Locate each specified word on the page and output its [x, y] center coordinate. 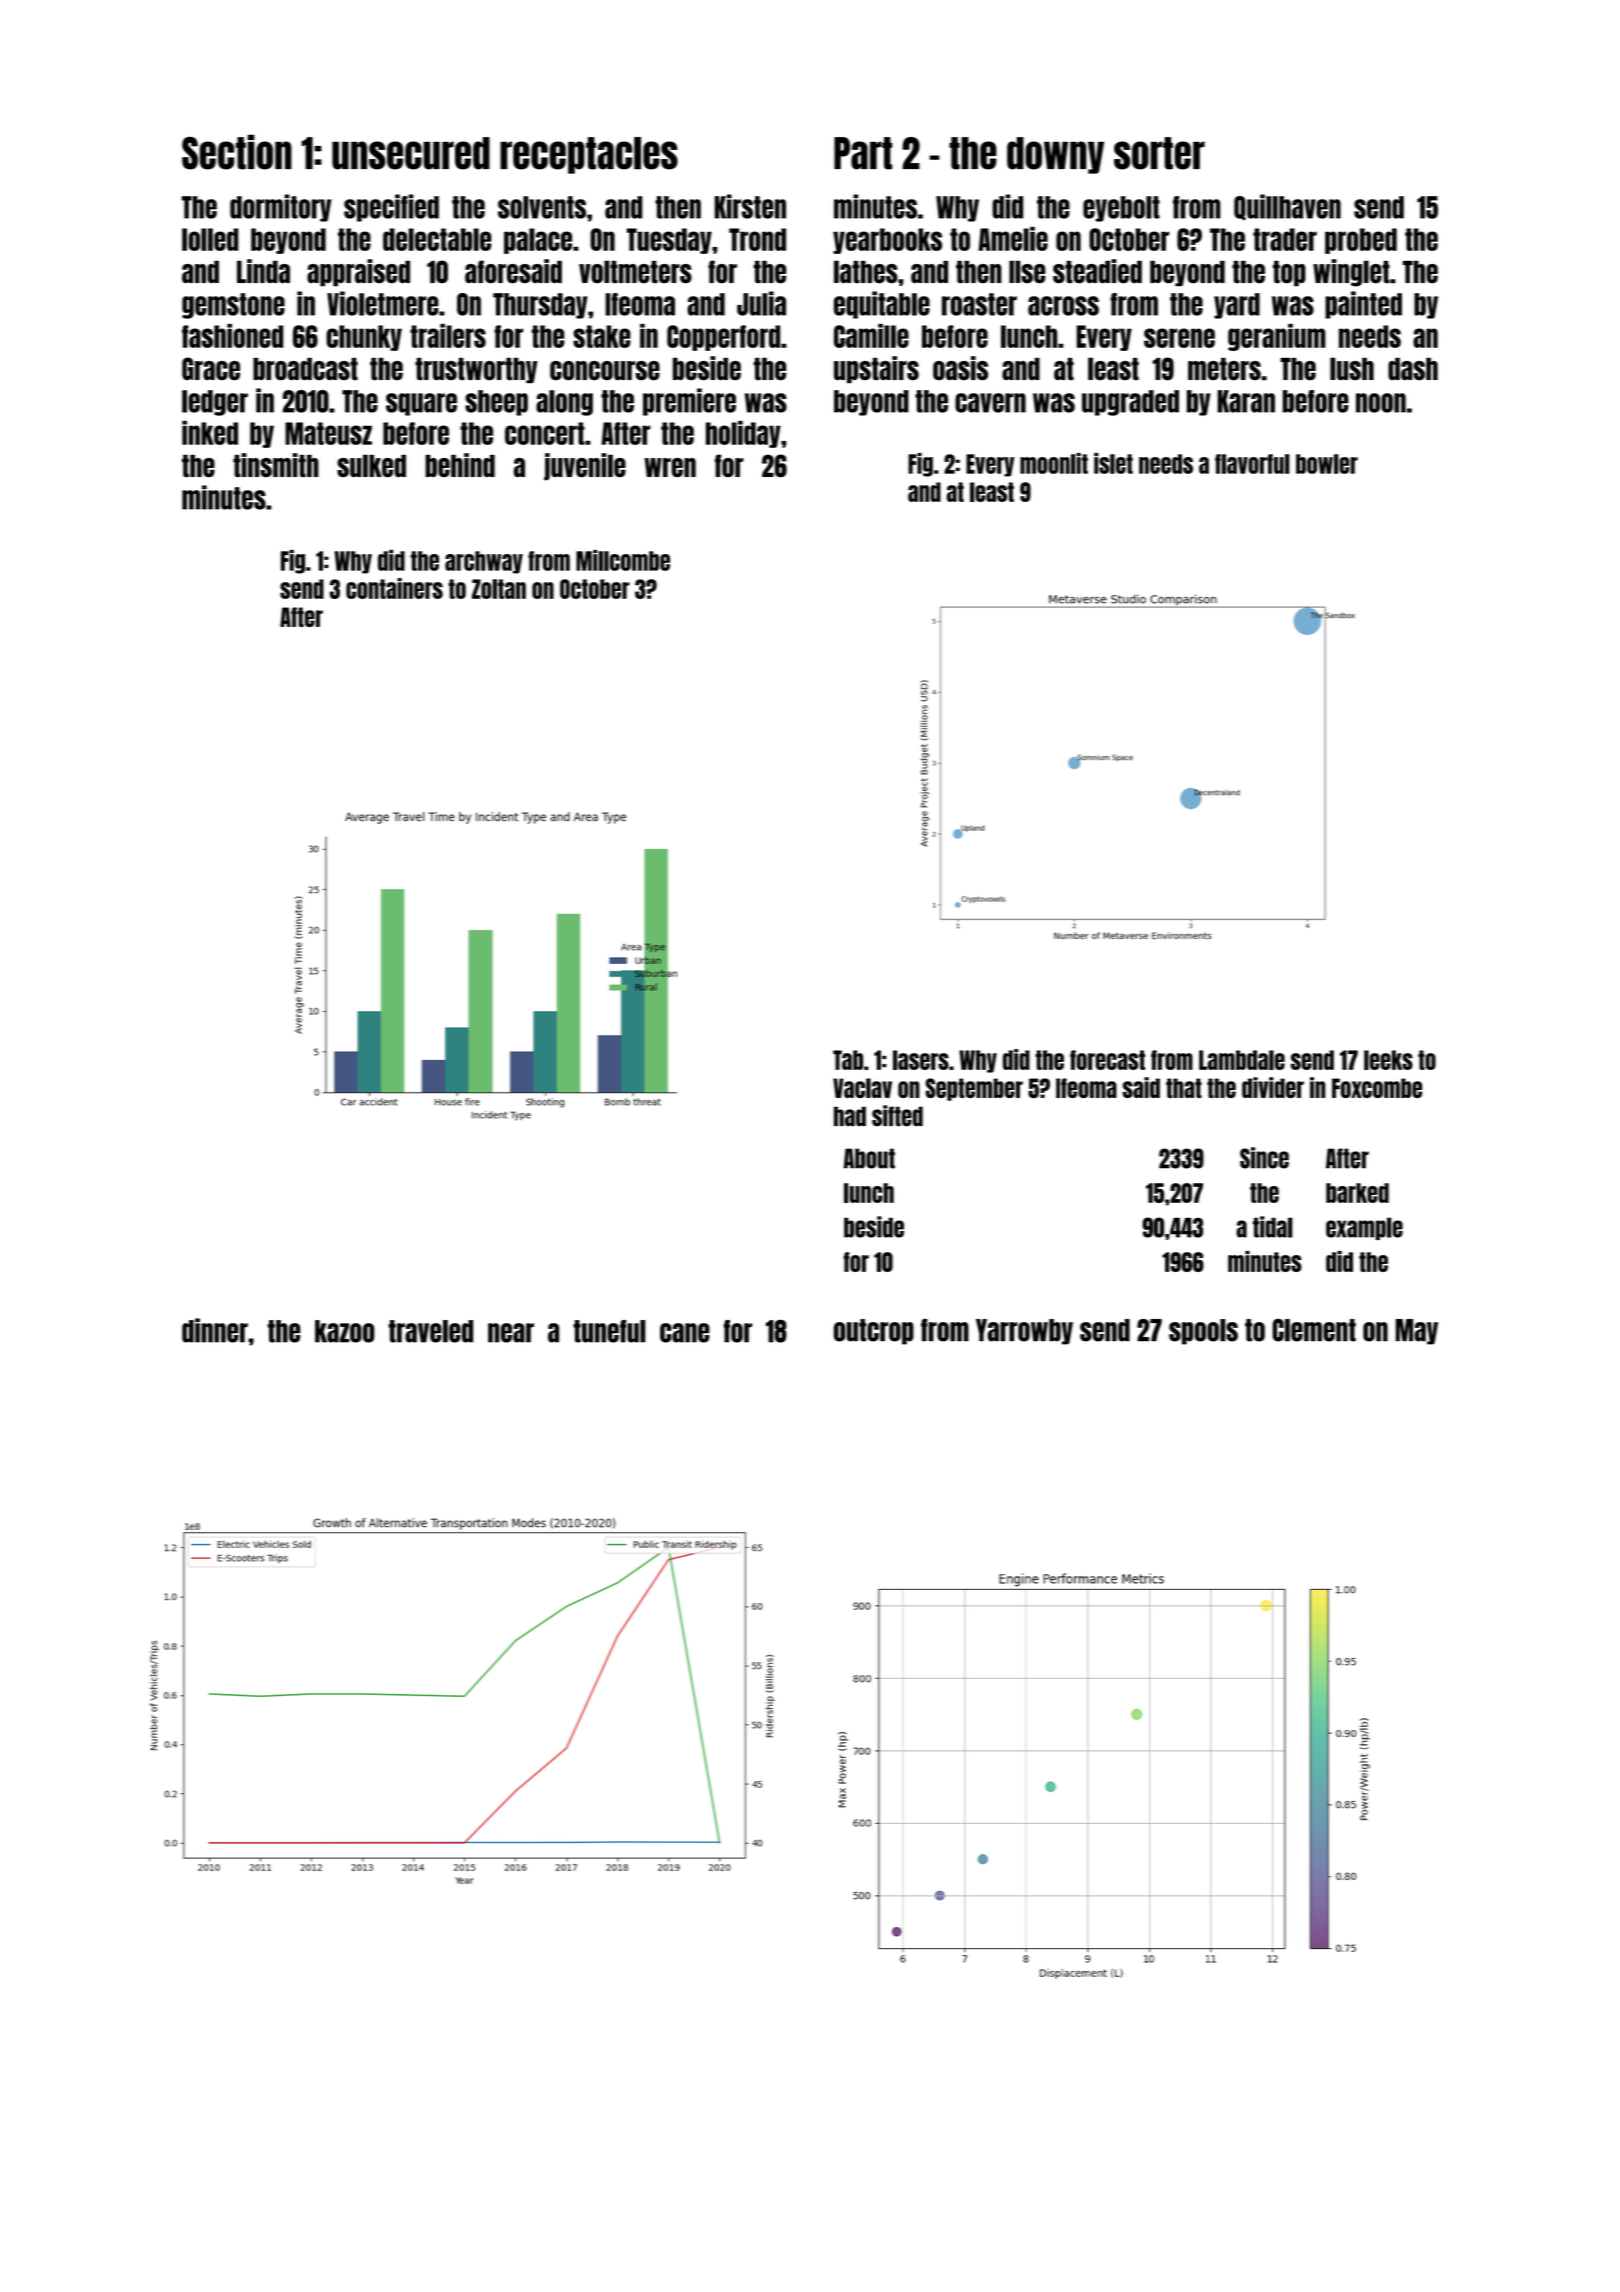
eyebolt [1121, 209]
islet [1113, 463]
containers [394, 588]
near [511, 1333]
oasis [960, 368]
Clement [1314, 1330]
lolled [210, 239]
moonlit [1054, 463]
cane [685, 1333]
